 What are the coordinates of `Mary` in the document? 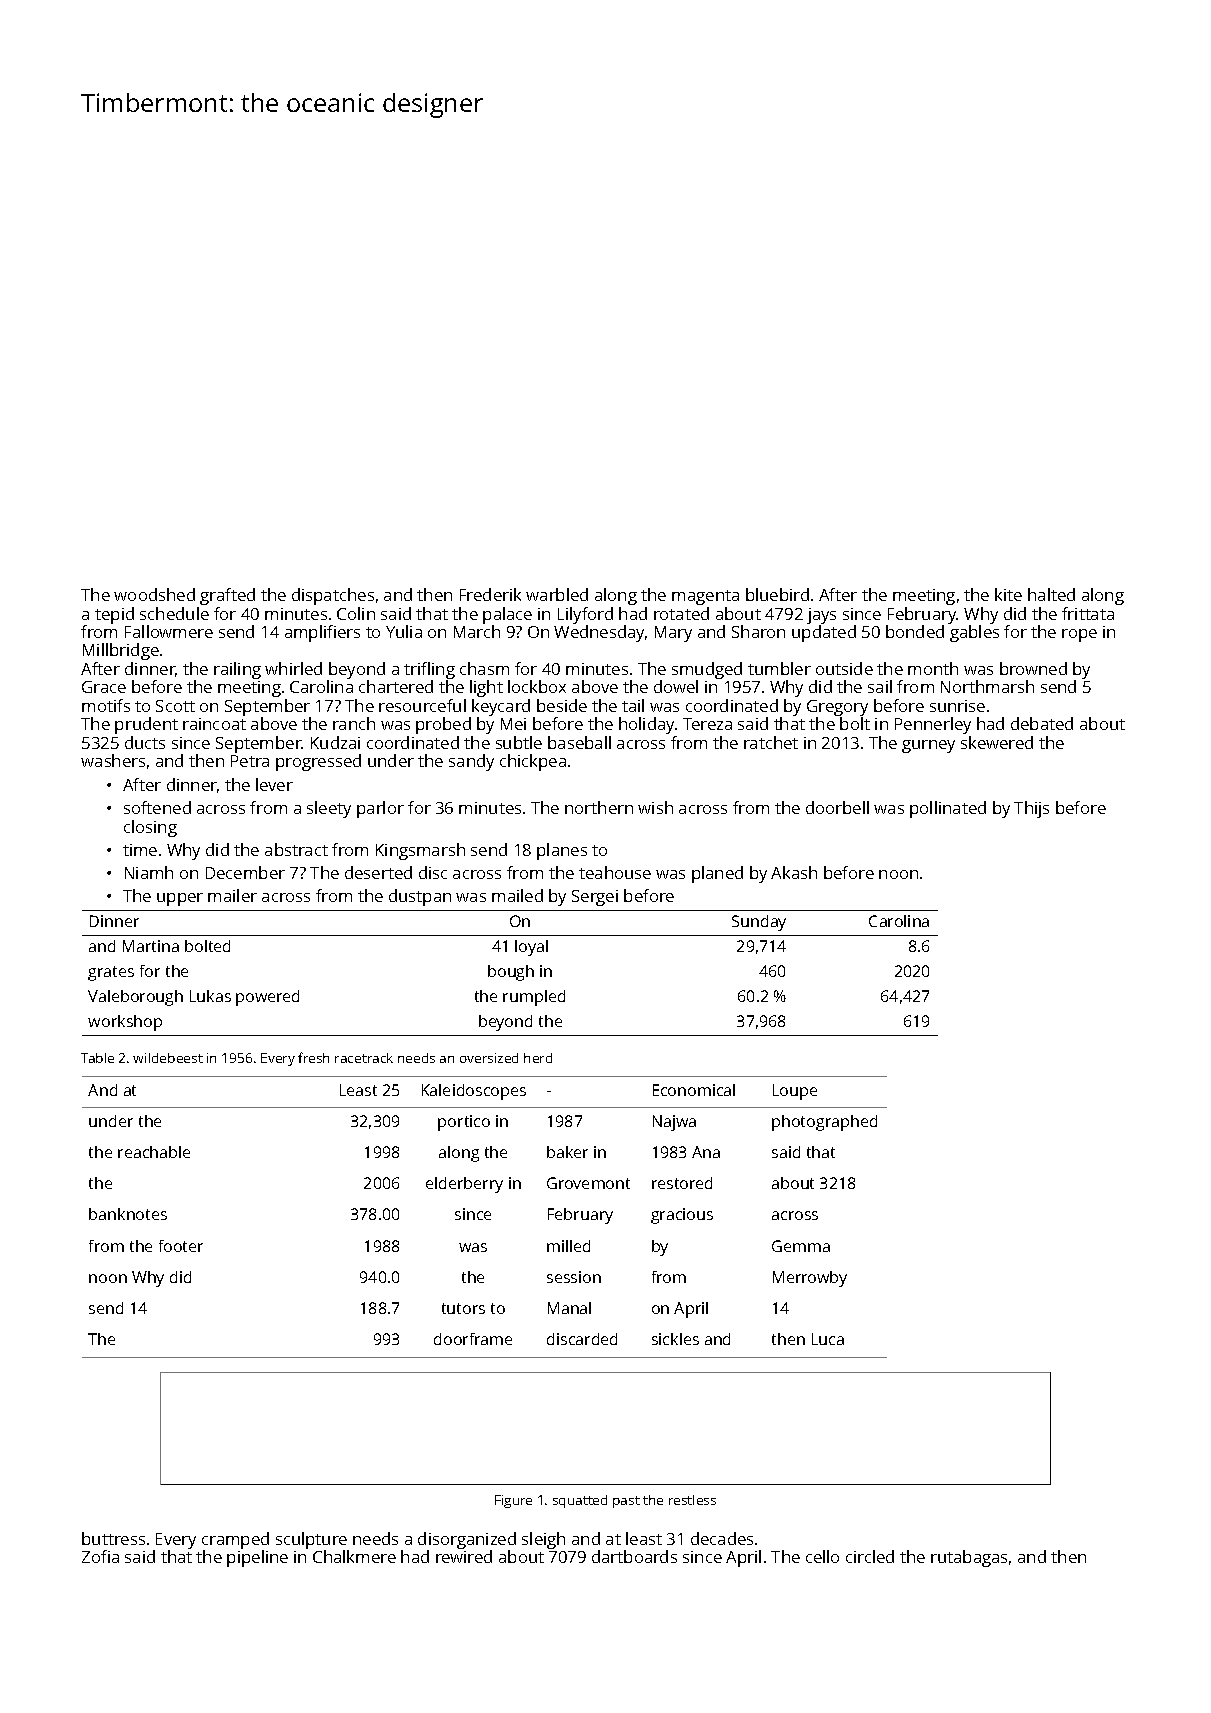 It's located at (673, 634).
